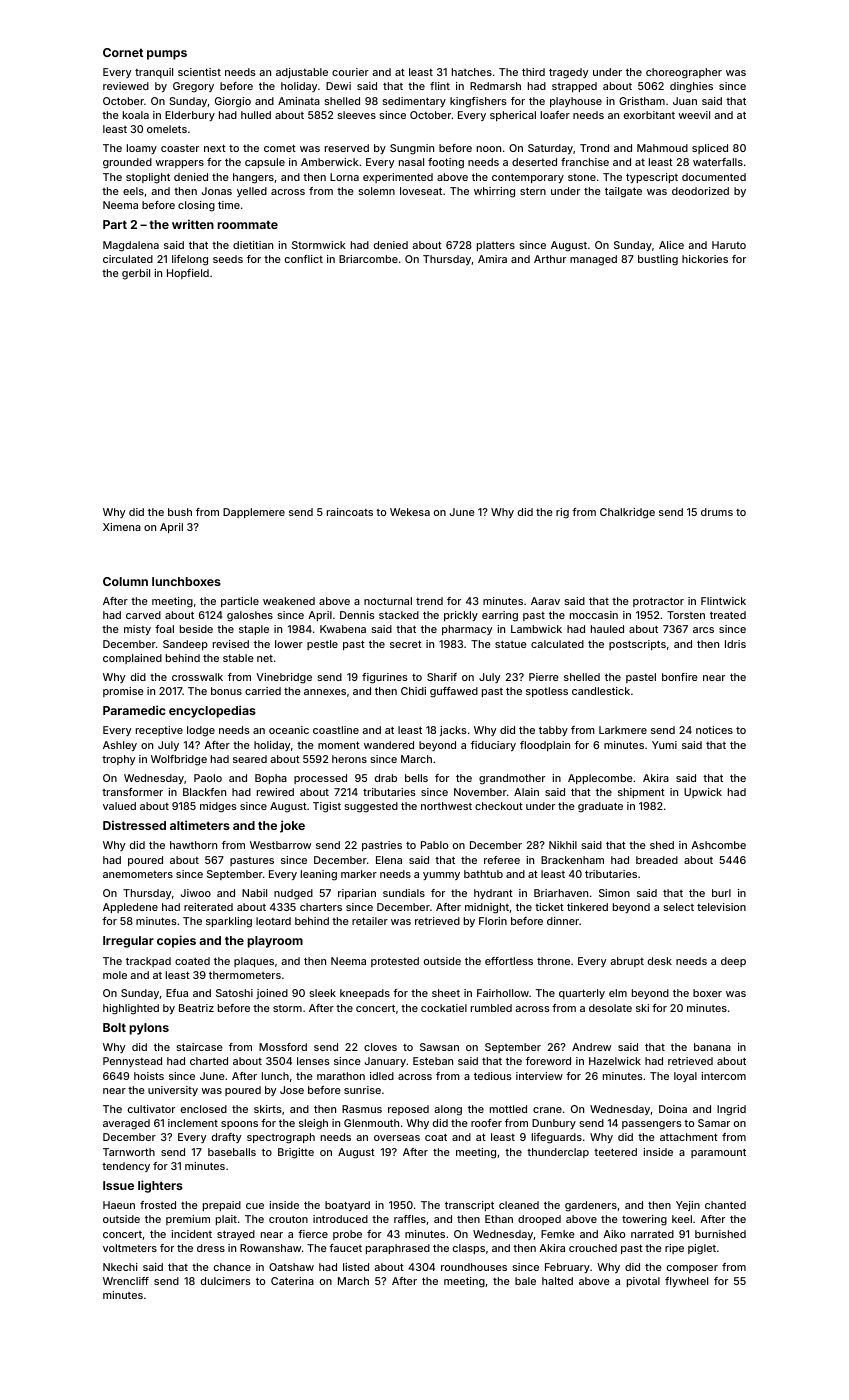 The height and width of the screenshot is (1400, 849). I want to click on Caterina, so click(292, 1281).
